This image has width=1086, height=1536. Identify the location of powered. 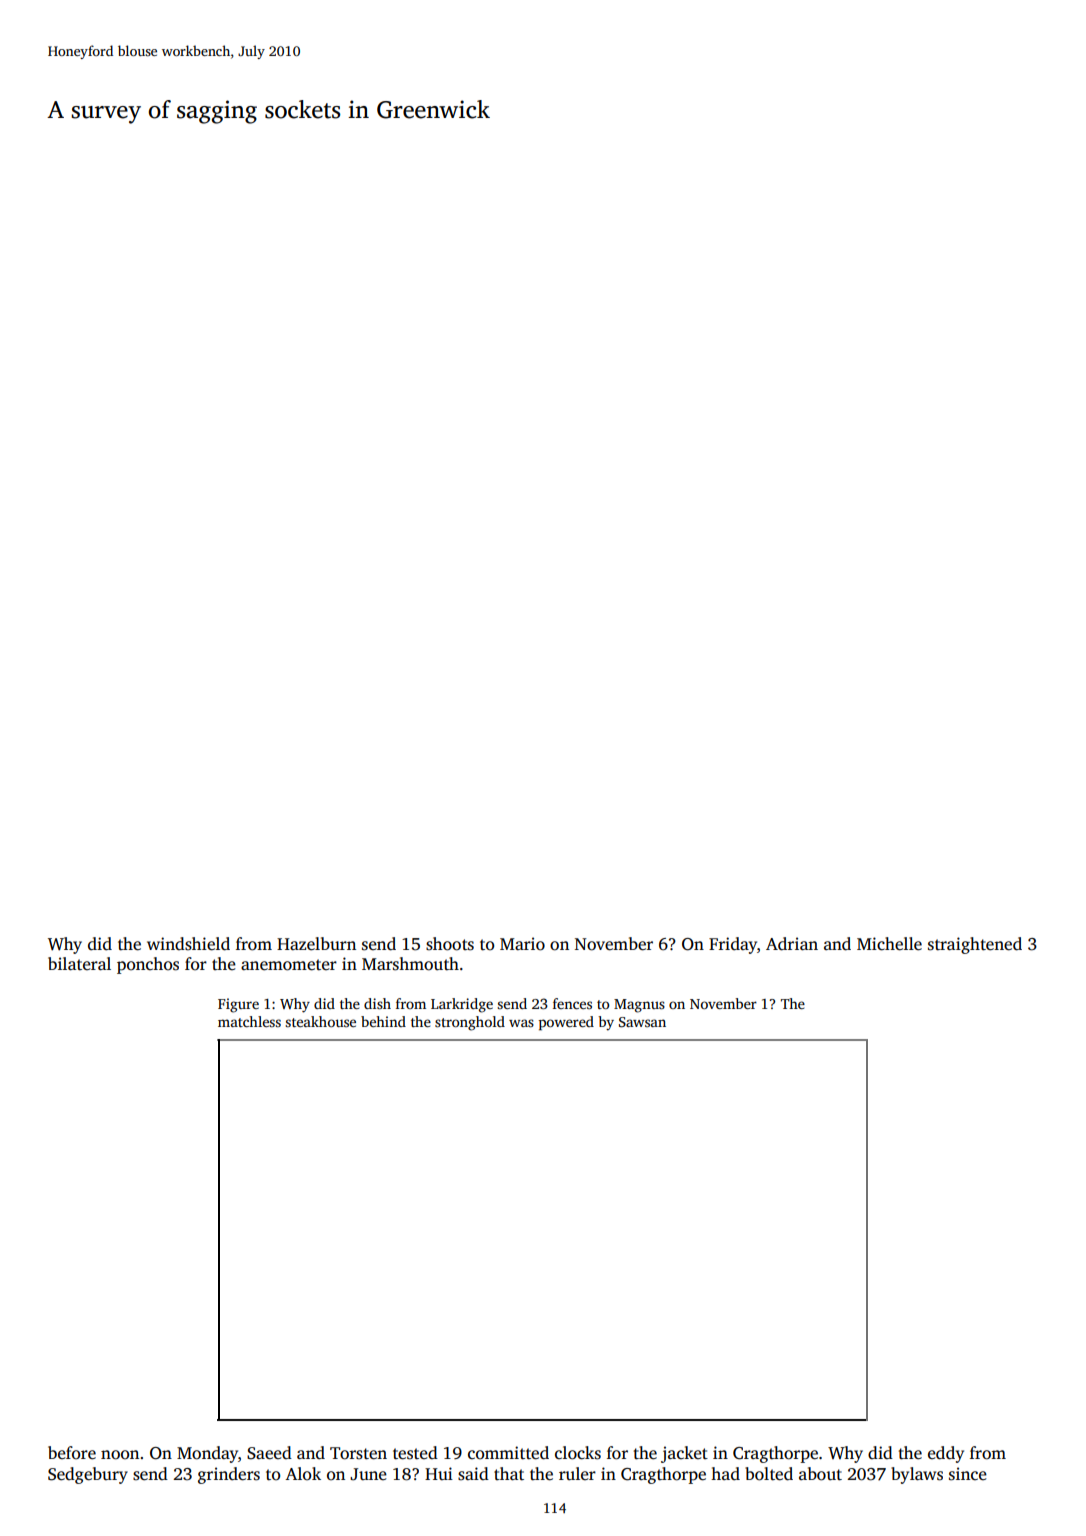
(566, 1023).
